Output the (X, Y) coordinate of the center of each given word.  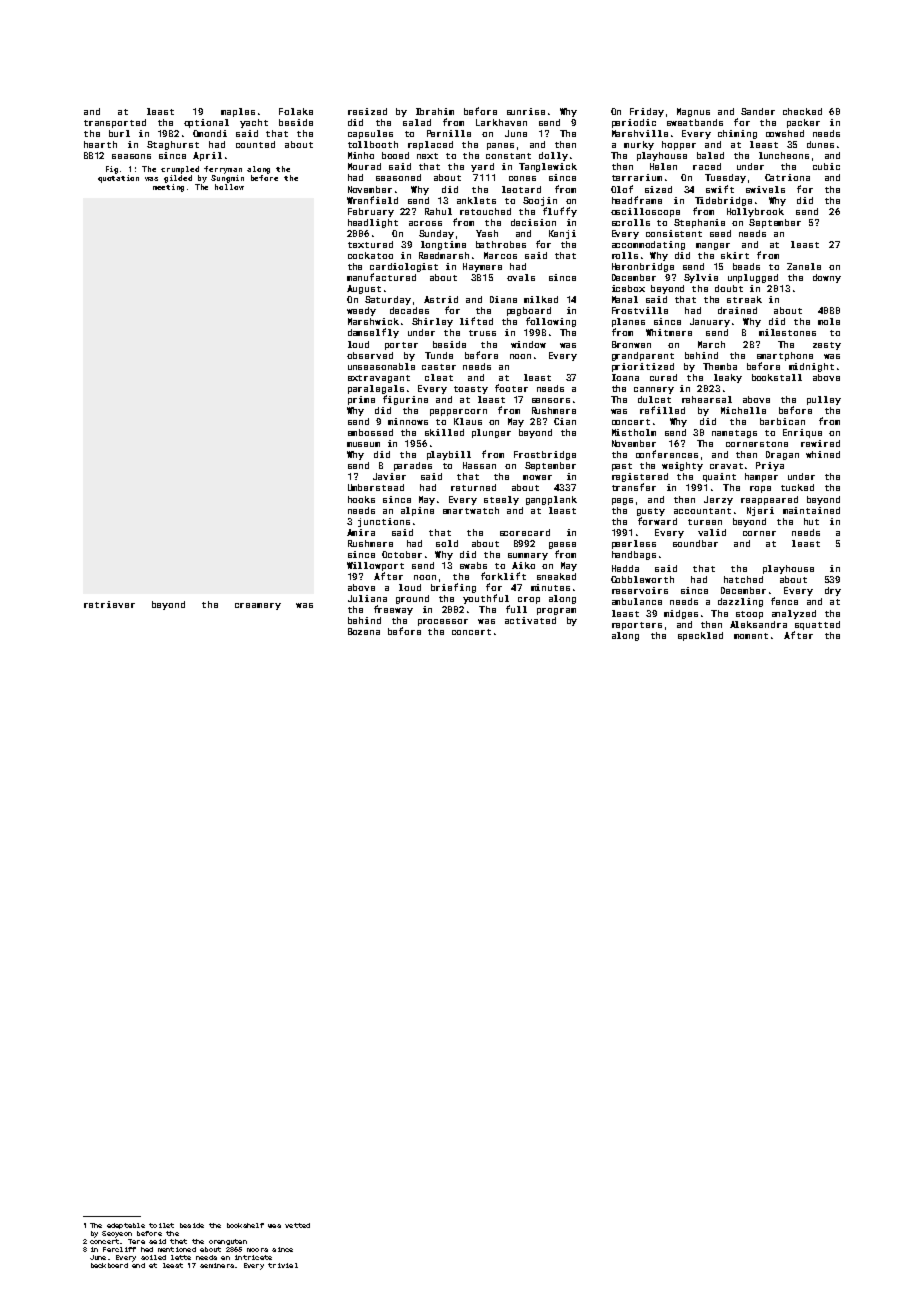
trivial (283, 1265)
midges (681, 614)
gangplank (551, 500)
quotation (118, 179)
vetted (297, 1225)
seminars (217, 1265)
